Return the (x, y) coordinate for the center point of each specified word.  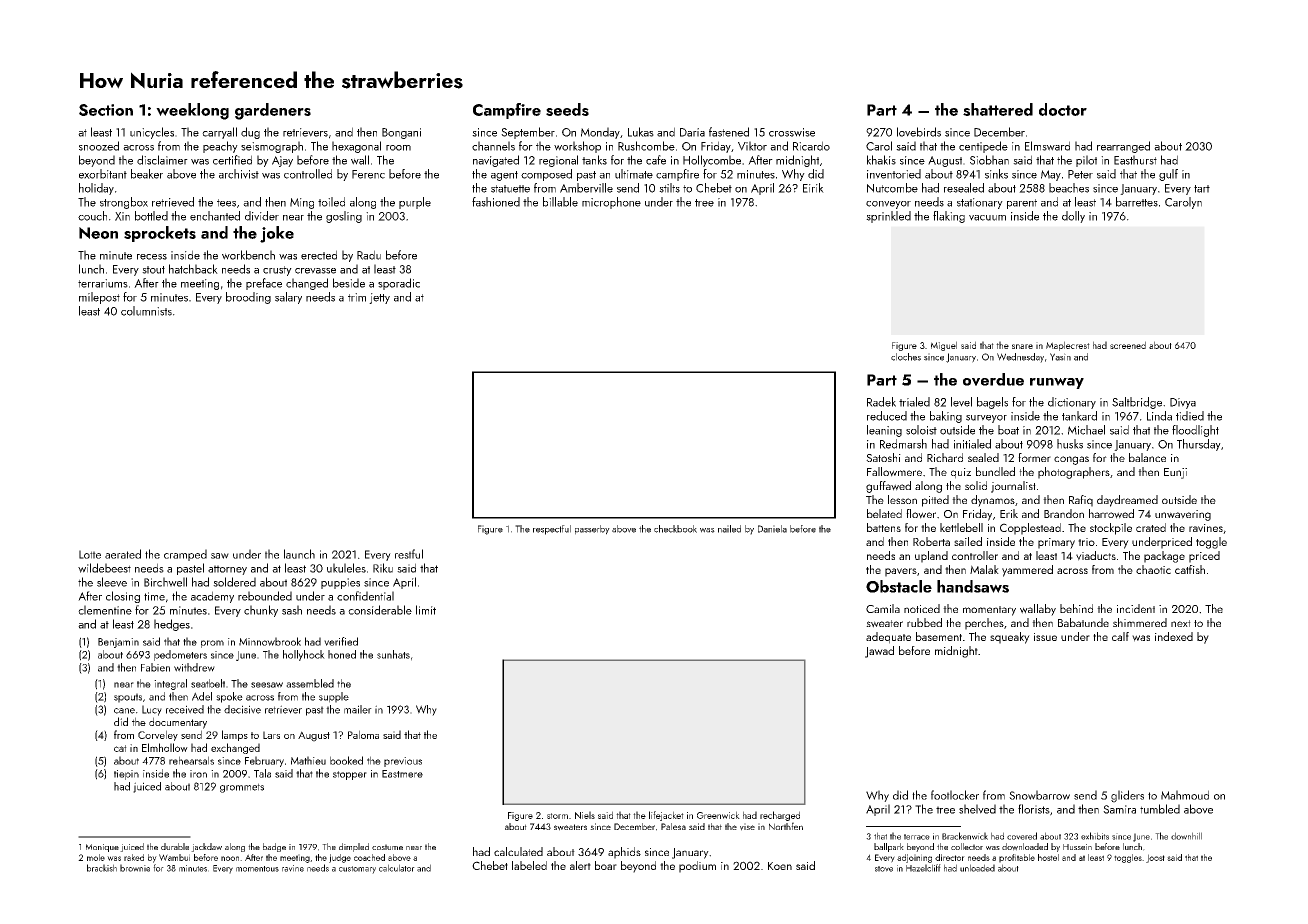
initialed (972, 444)
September (528, 133)
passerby (592, 530)
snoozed (99, 146)
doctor (1063, 109)
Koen (780, 866)
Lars (271, 735)
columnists (146, 311)
